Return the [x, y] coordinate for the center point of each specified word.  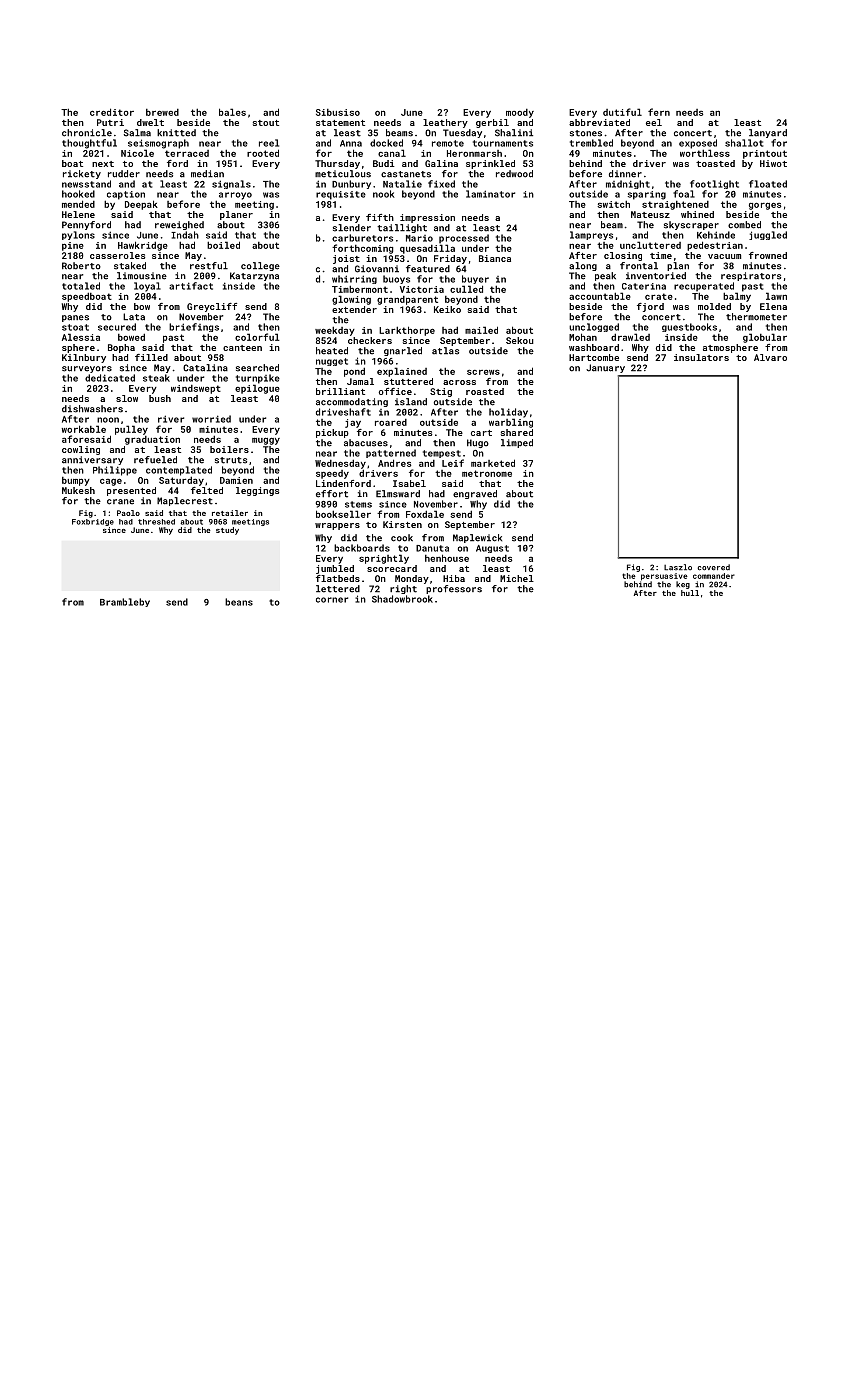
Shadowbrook [402, 599]
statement [340, 123]
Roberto [81, 266]
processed [464, 239]
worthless [705, 153]
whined [697, 214]
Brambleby [125, 602]
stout [266, 123]
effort [332, 494]
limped [517, 443]
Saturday [181, 481]
